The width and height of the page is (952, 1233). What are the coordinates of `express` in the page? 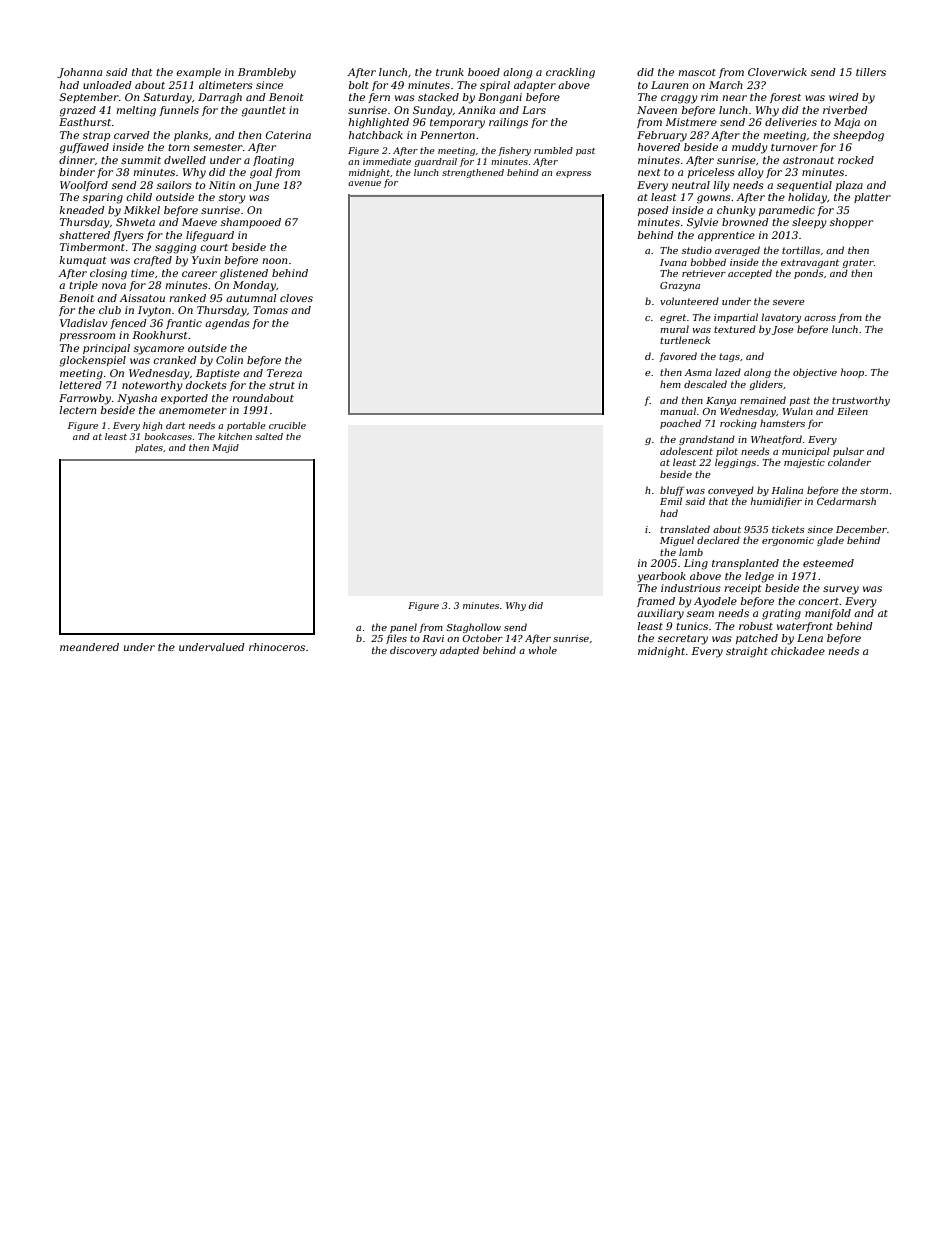 It's located at (573, 174).
